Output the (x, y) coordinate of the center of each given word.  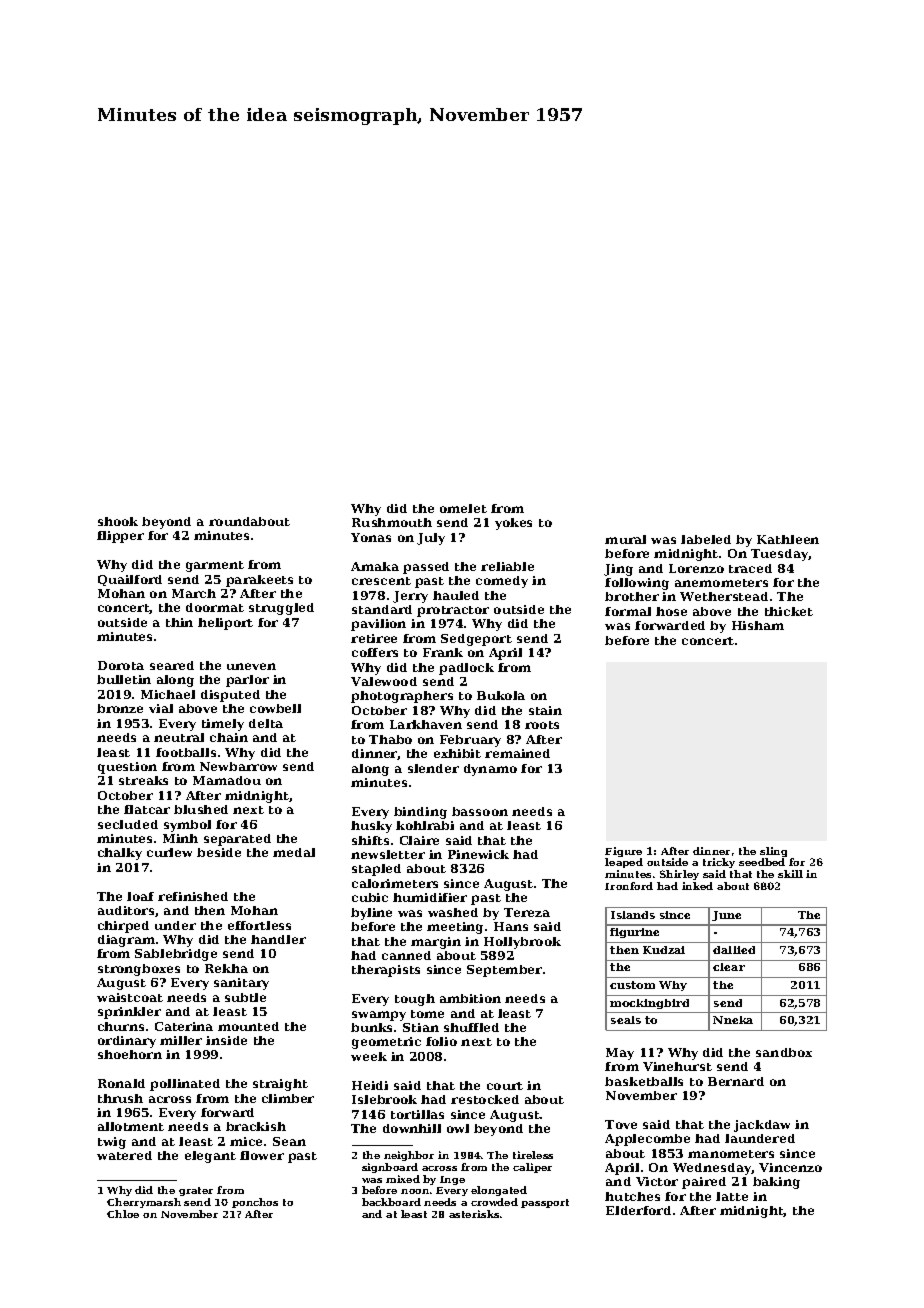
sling (773, 852)
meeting (455, 928)
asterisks (474, 1214)
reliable (507, 566)
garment (215, 566)
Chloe (123, 1214)
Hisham (758, 625)
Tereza (527, 912)
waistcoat (130, 997)
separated (237, 840)
